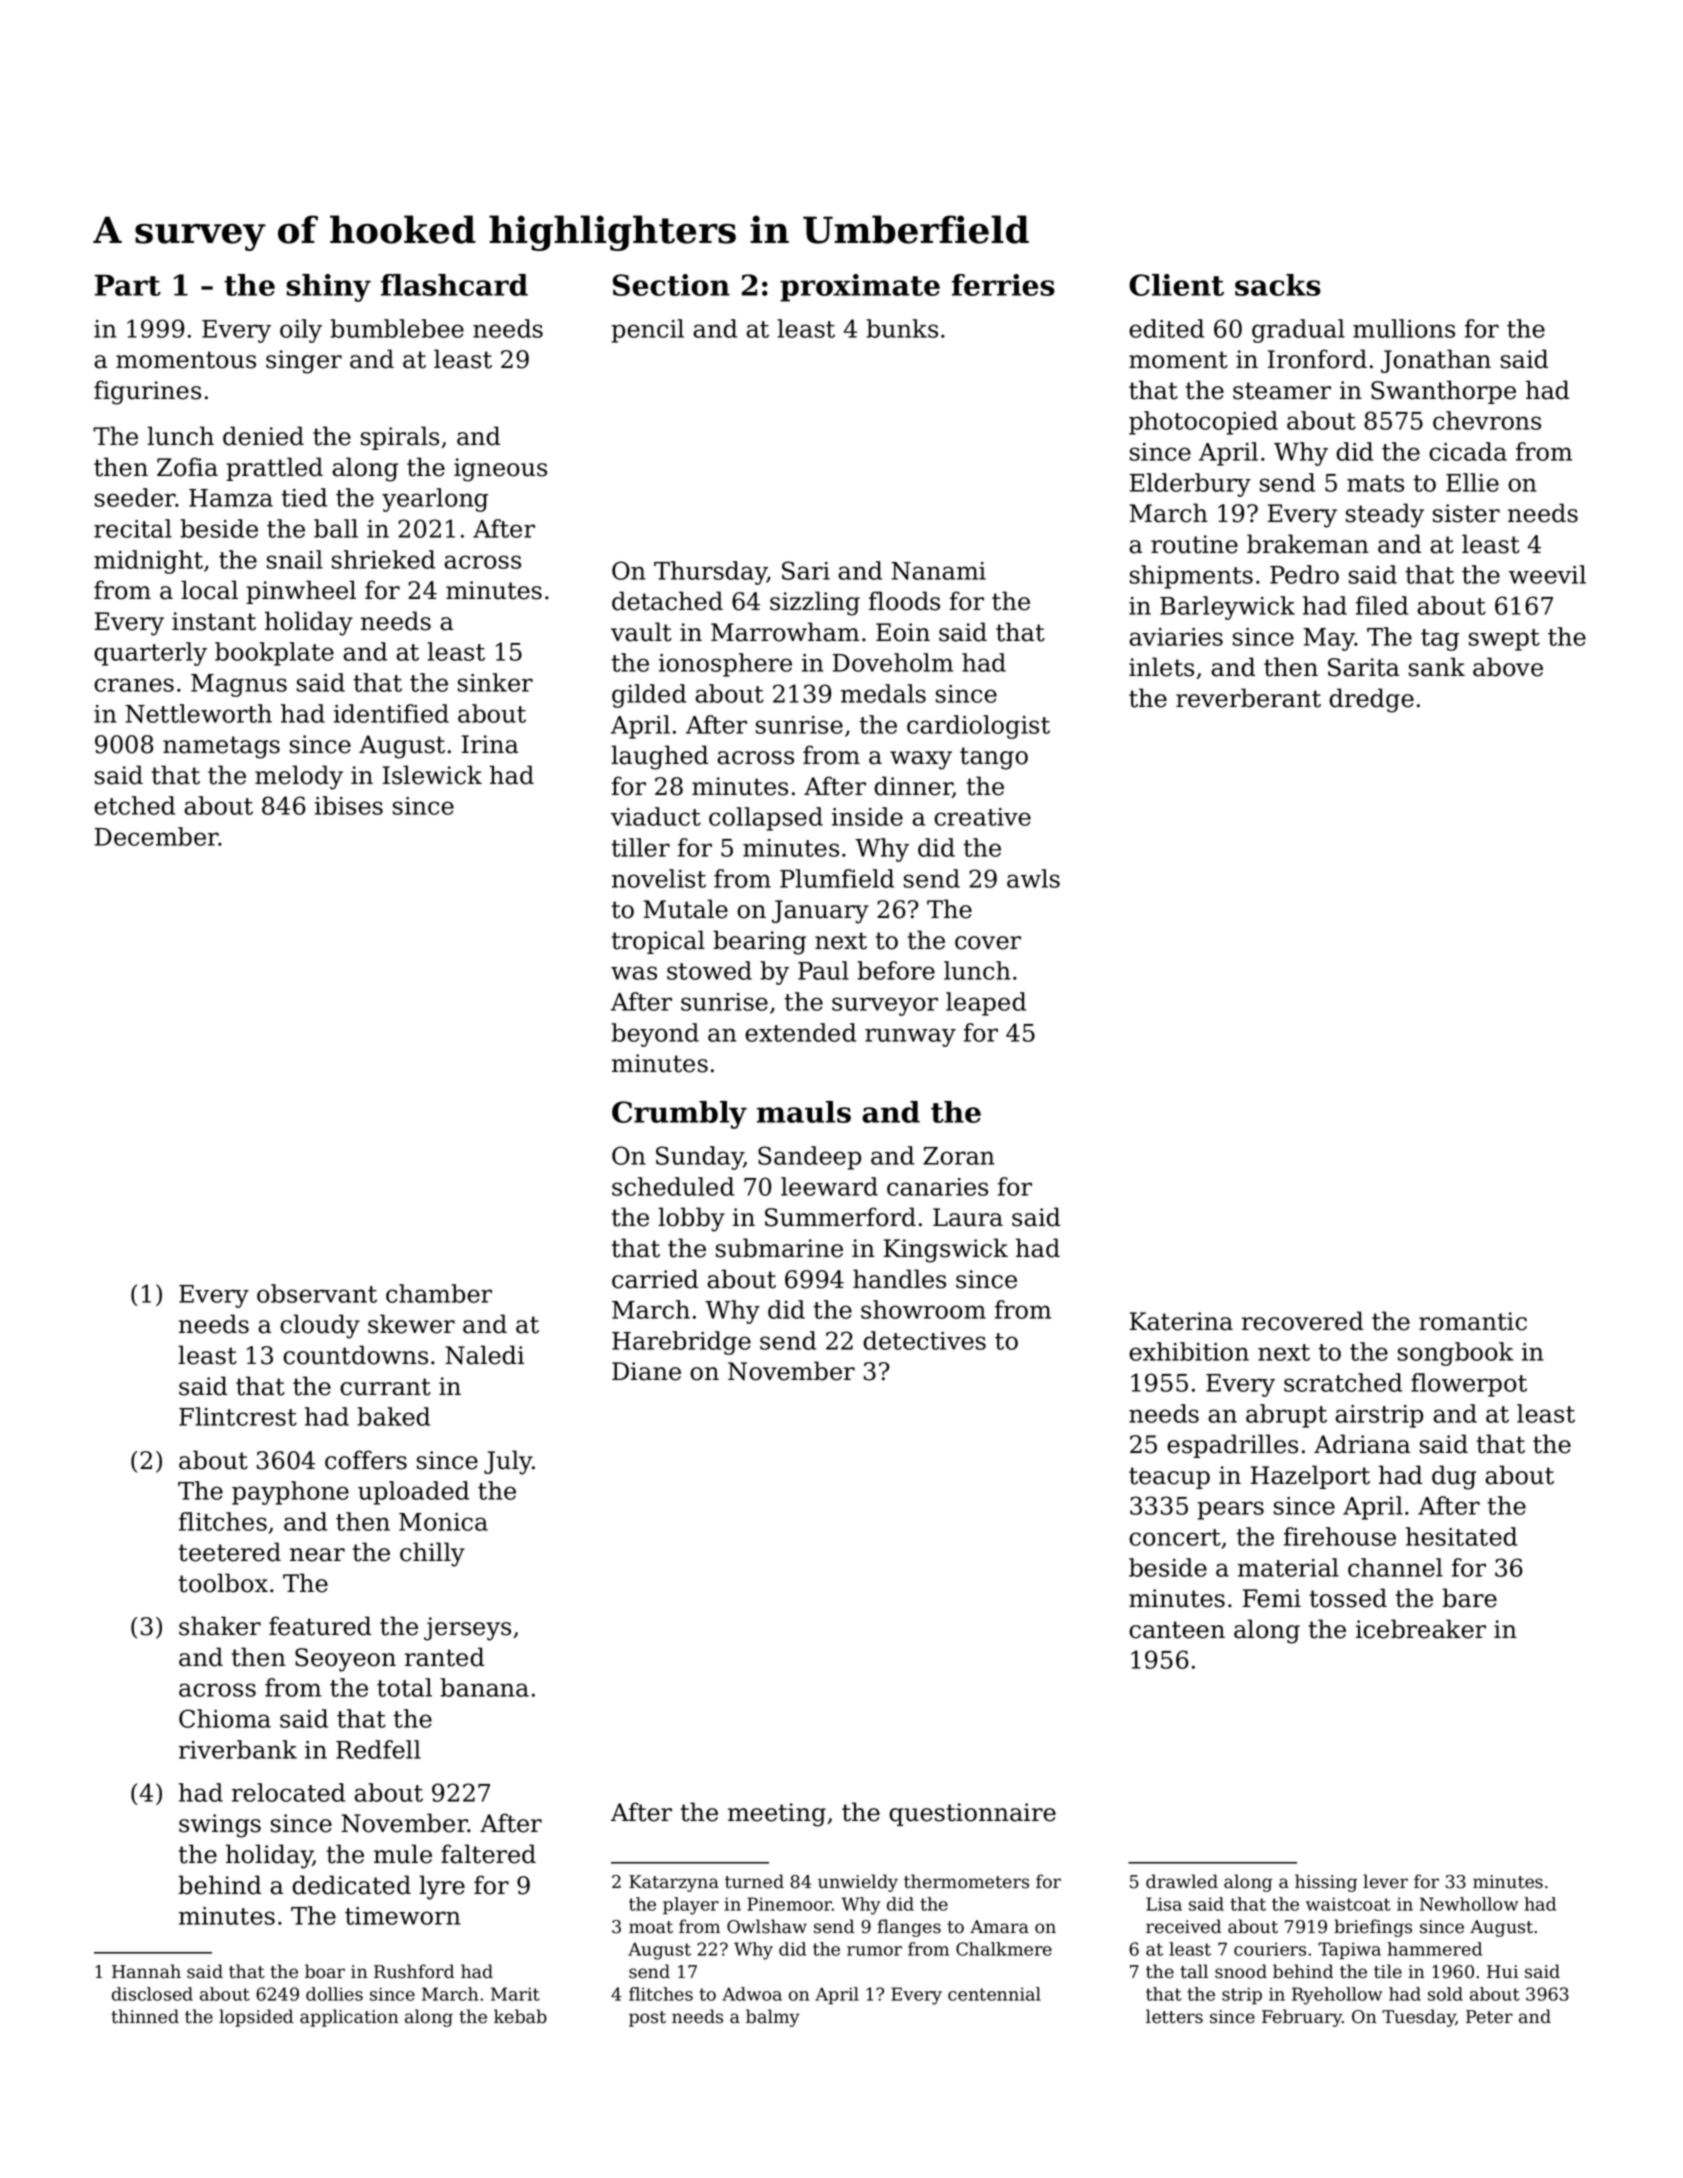  I want to click on above, so click(1508, 667).
